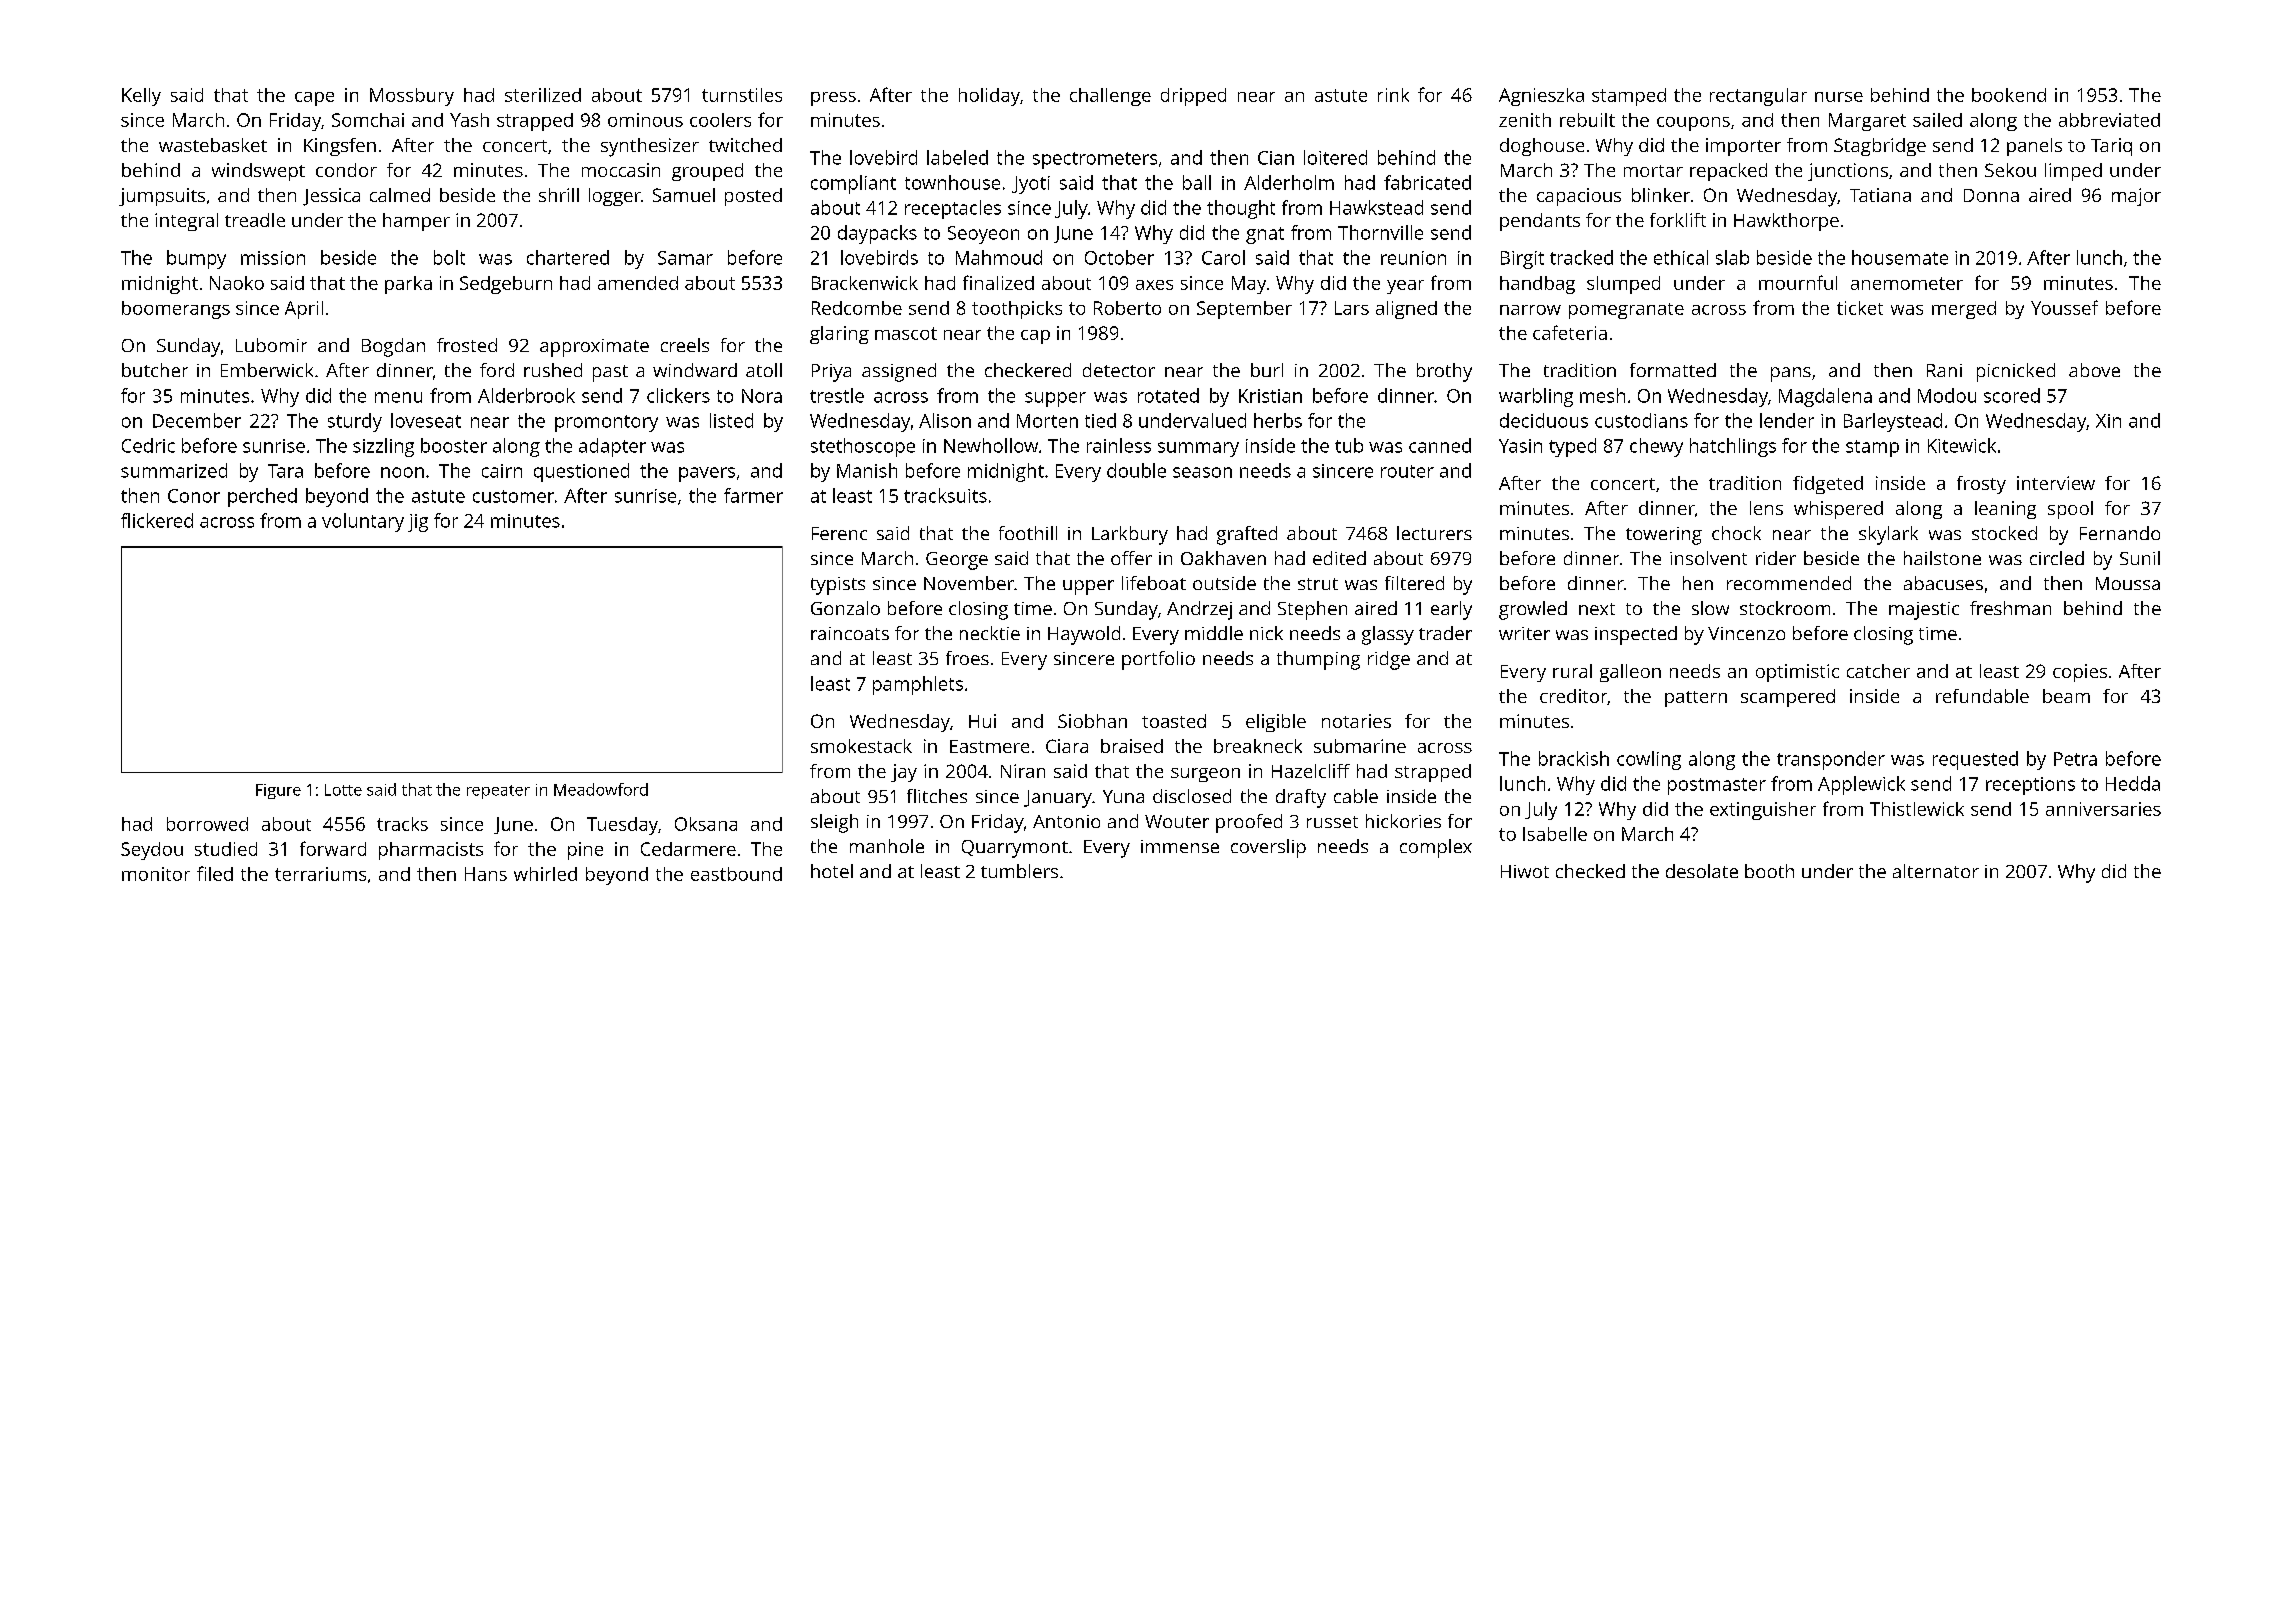 The width and height of the screenshot is (2282, 1614). What do you see at coordinates (1066, 821) in the screenshot?
I see `Antonio` at bounding box center [1066, 821].
